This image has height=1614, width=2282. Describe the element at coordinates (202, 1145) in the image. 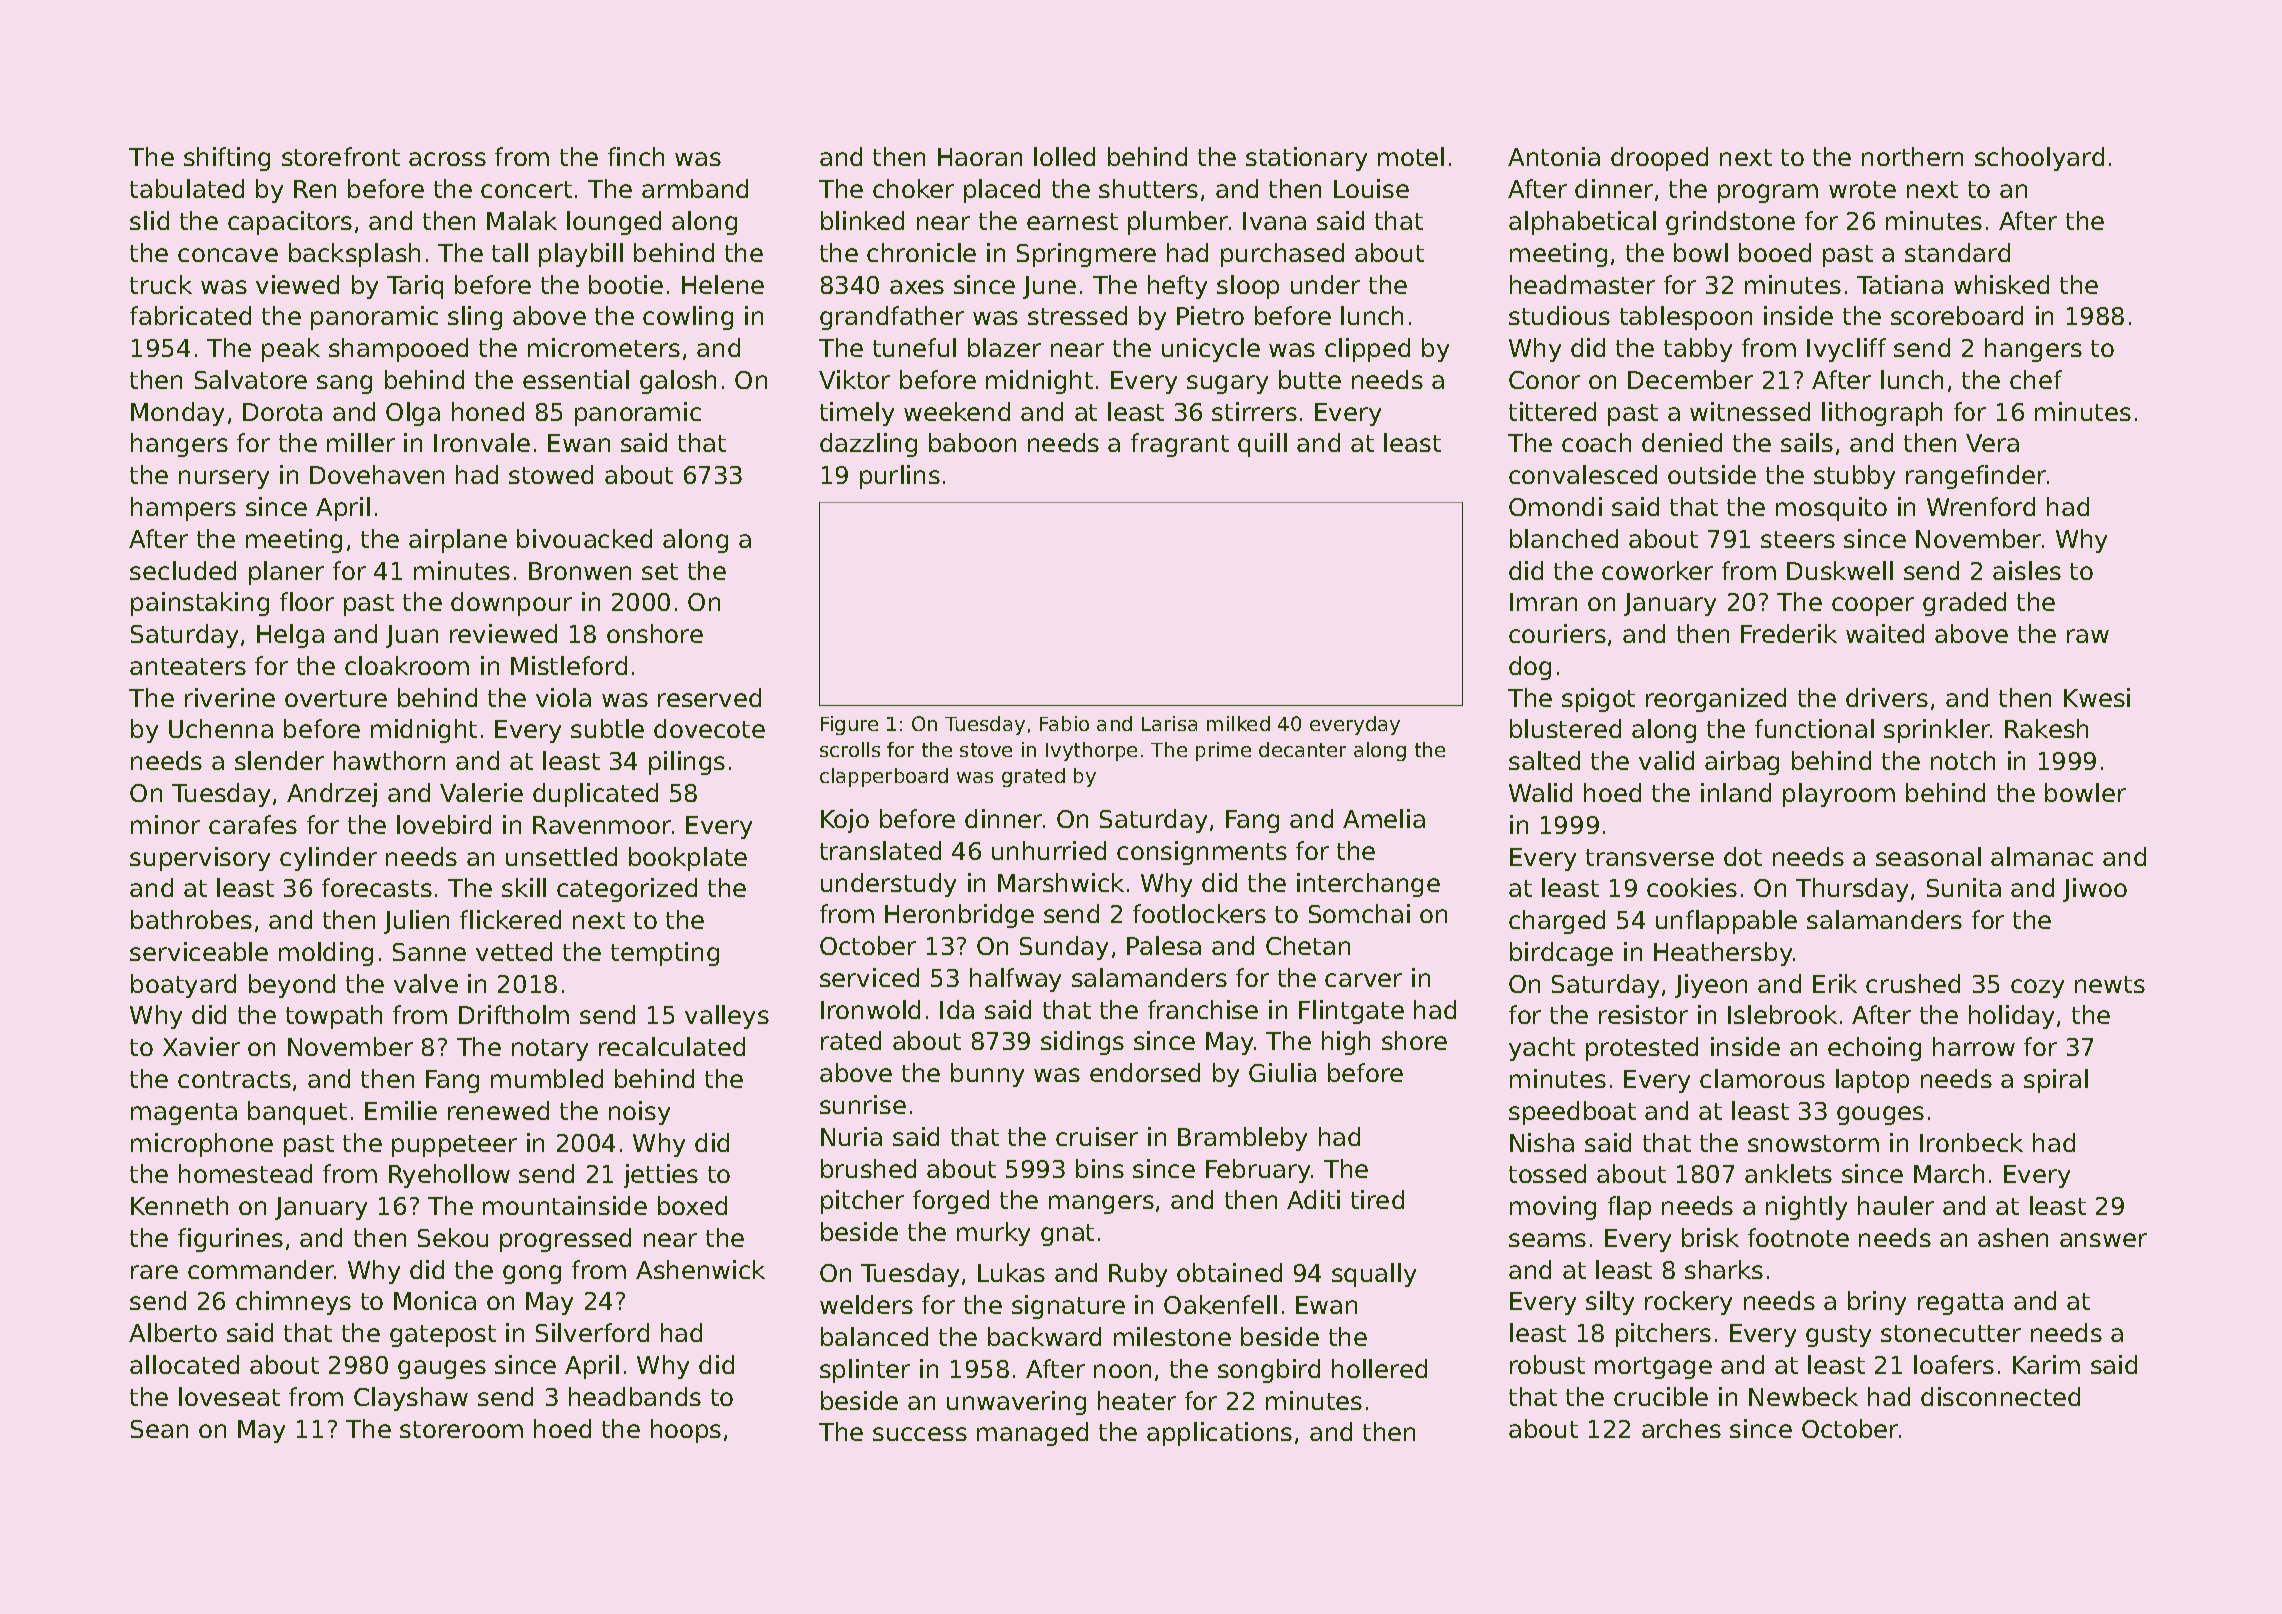

I see `microphone` at that location.
